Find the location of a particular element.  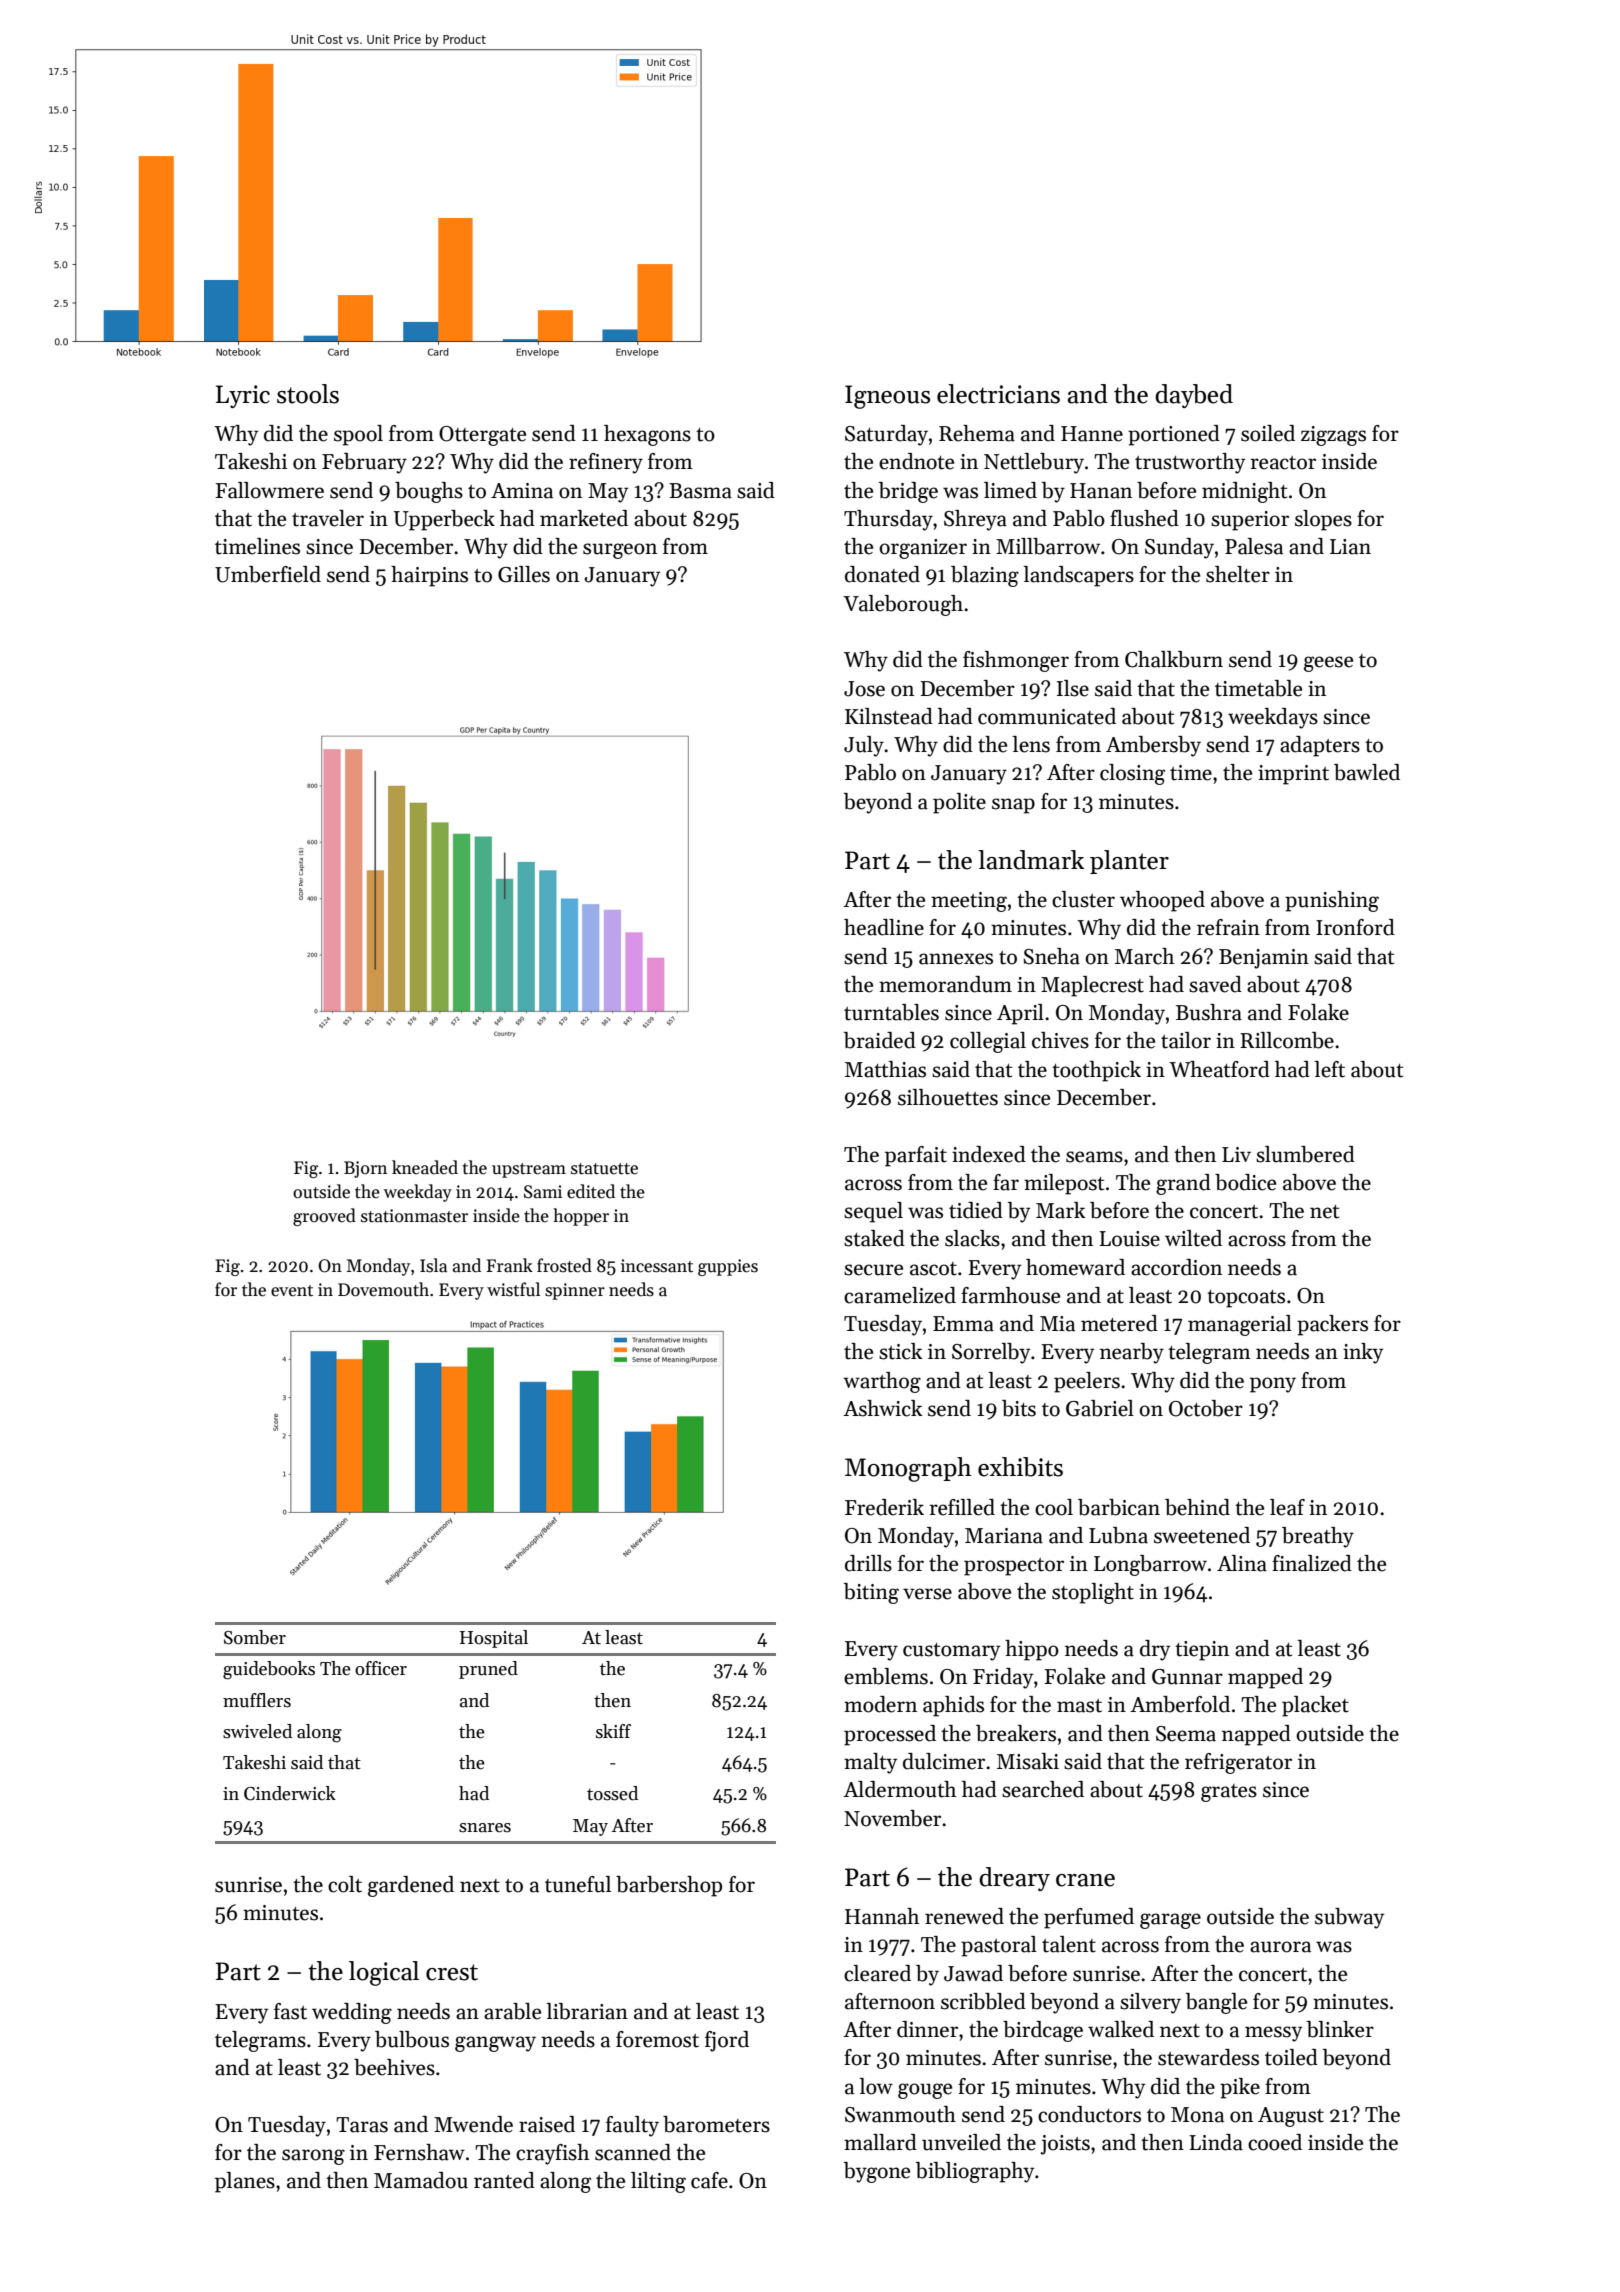

officer is located at coordinates (381, 1668).
